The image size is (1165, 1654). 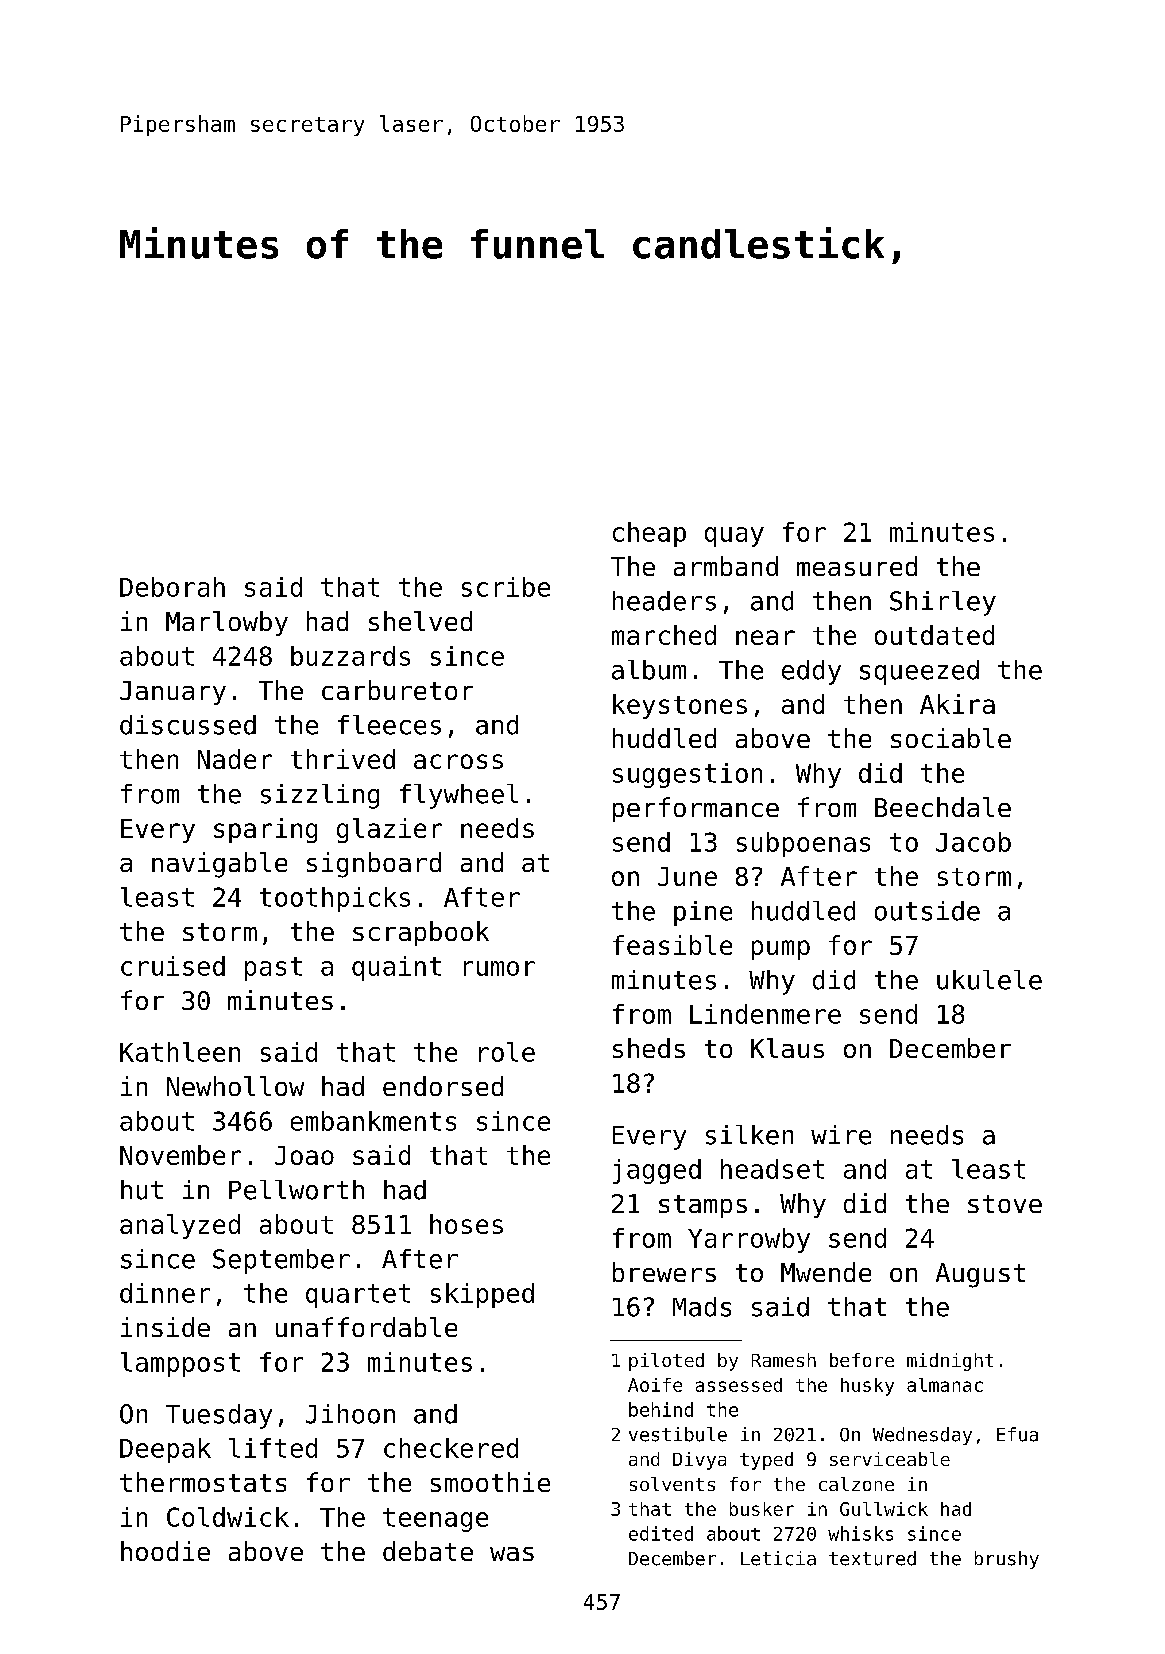 What do you see at coordinates (664, 601) in the document?
I see `headers` at bounding box center [664, 601].
